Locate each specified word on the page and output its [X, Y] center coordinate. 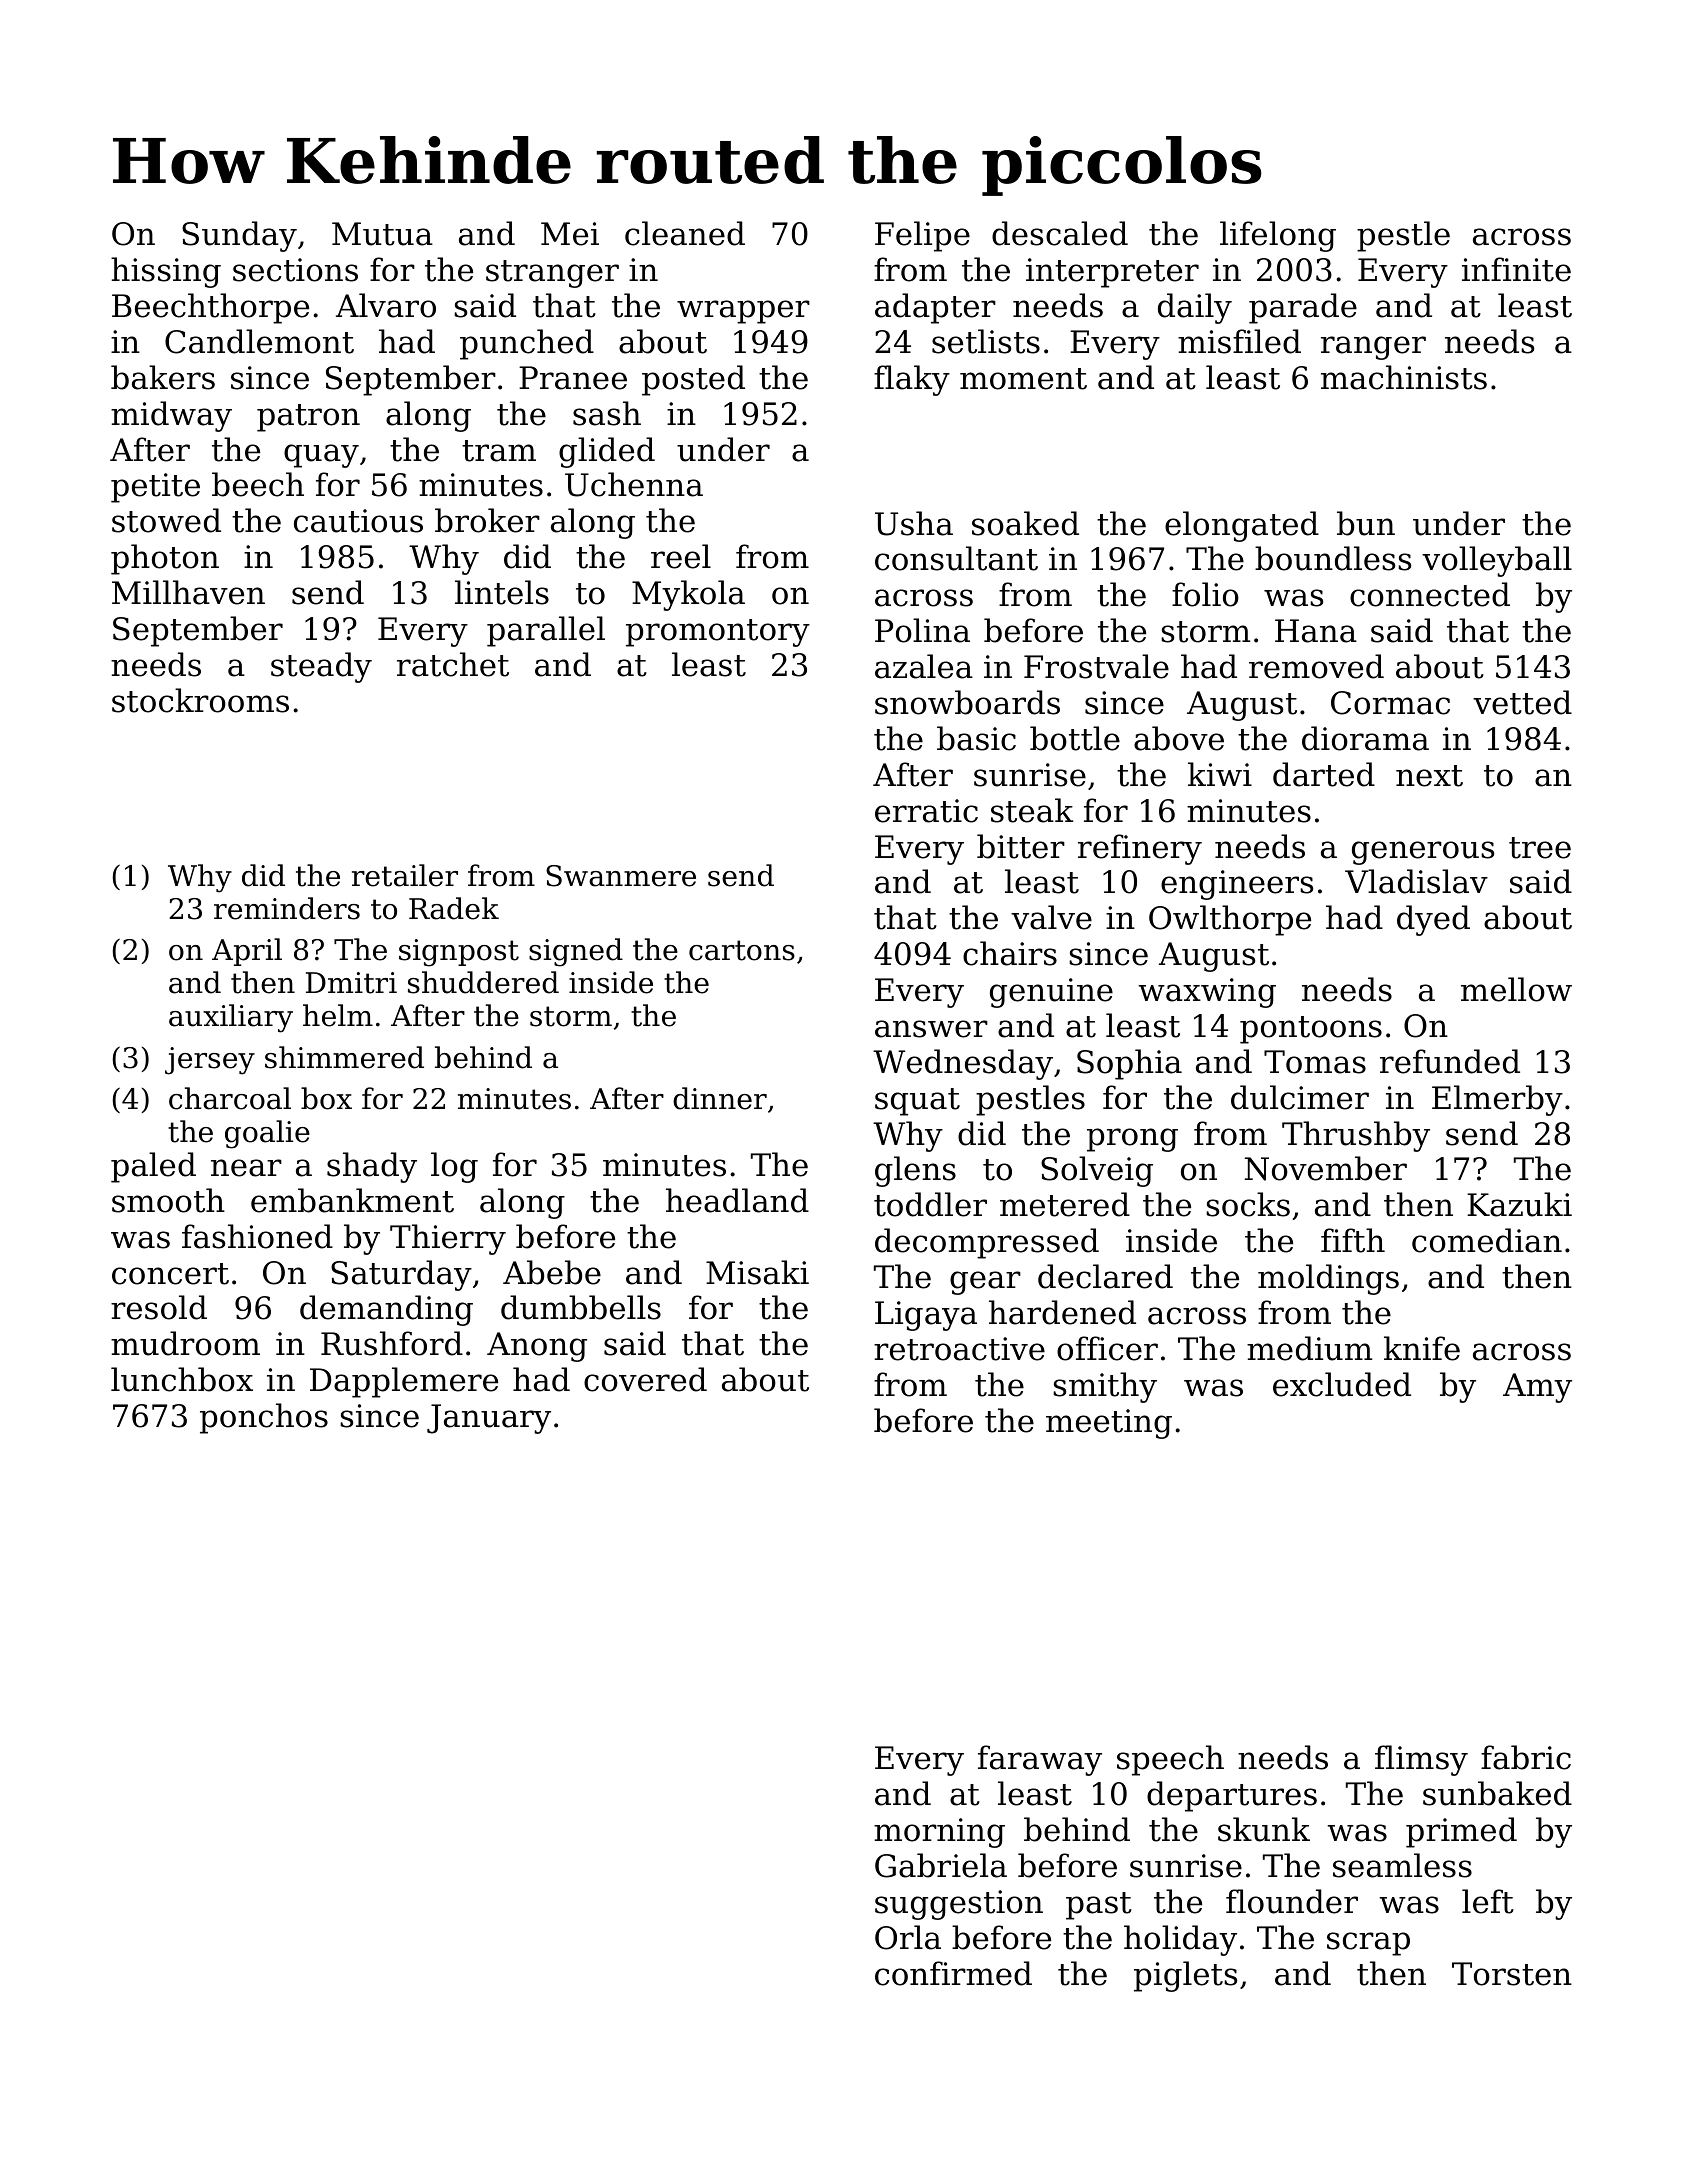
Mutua [382, 234]
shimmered [344, 1057]
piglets [1185, 1976]
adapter [935, 308]
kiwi [1220, 774]
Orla [908, 1937]
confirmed [953, 1973]
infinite [1516, 269]
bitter [1021, 846]
